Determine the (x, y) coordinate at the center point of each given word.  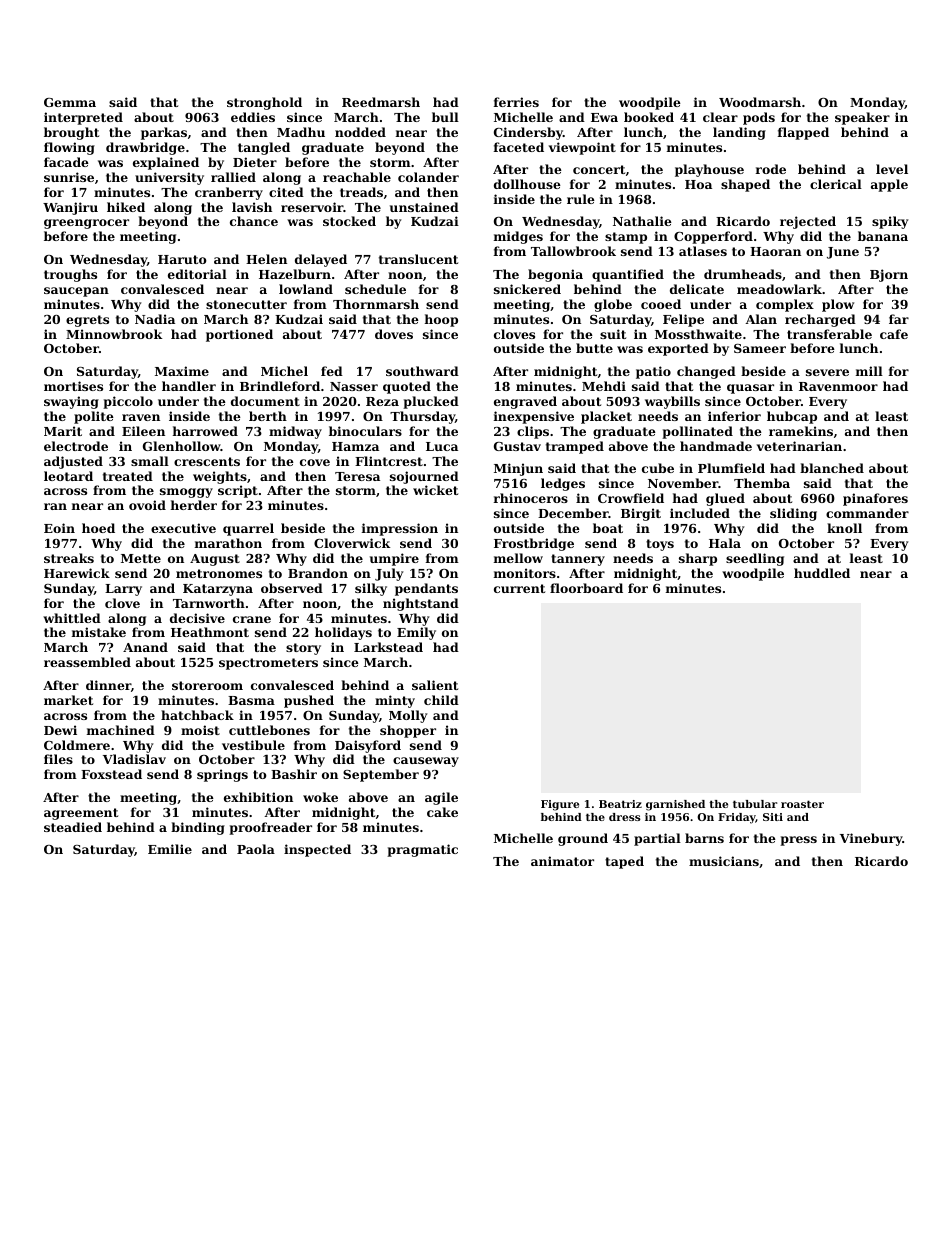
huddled (822, 573)
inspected (317, 850)
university (169, 178)
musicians (724, 861)
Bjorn (889, 275)
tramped (575, 447)
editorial (197, 274)
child (441, 700)
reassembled (87, 662)
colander (428, 177)
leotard (68, 476)
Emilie (170, 849)
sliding (793, 514)
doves (394, 334)
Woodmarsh (760, 102)
